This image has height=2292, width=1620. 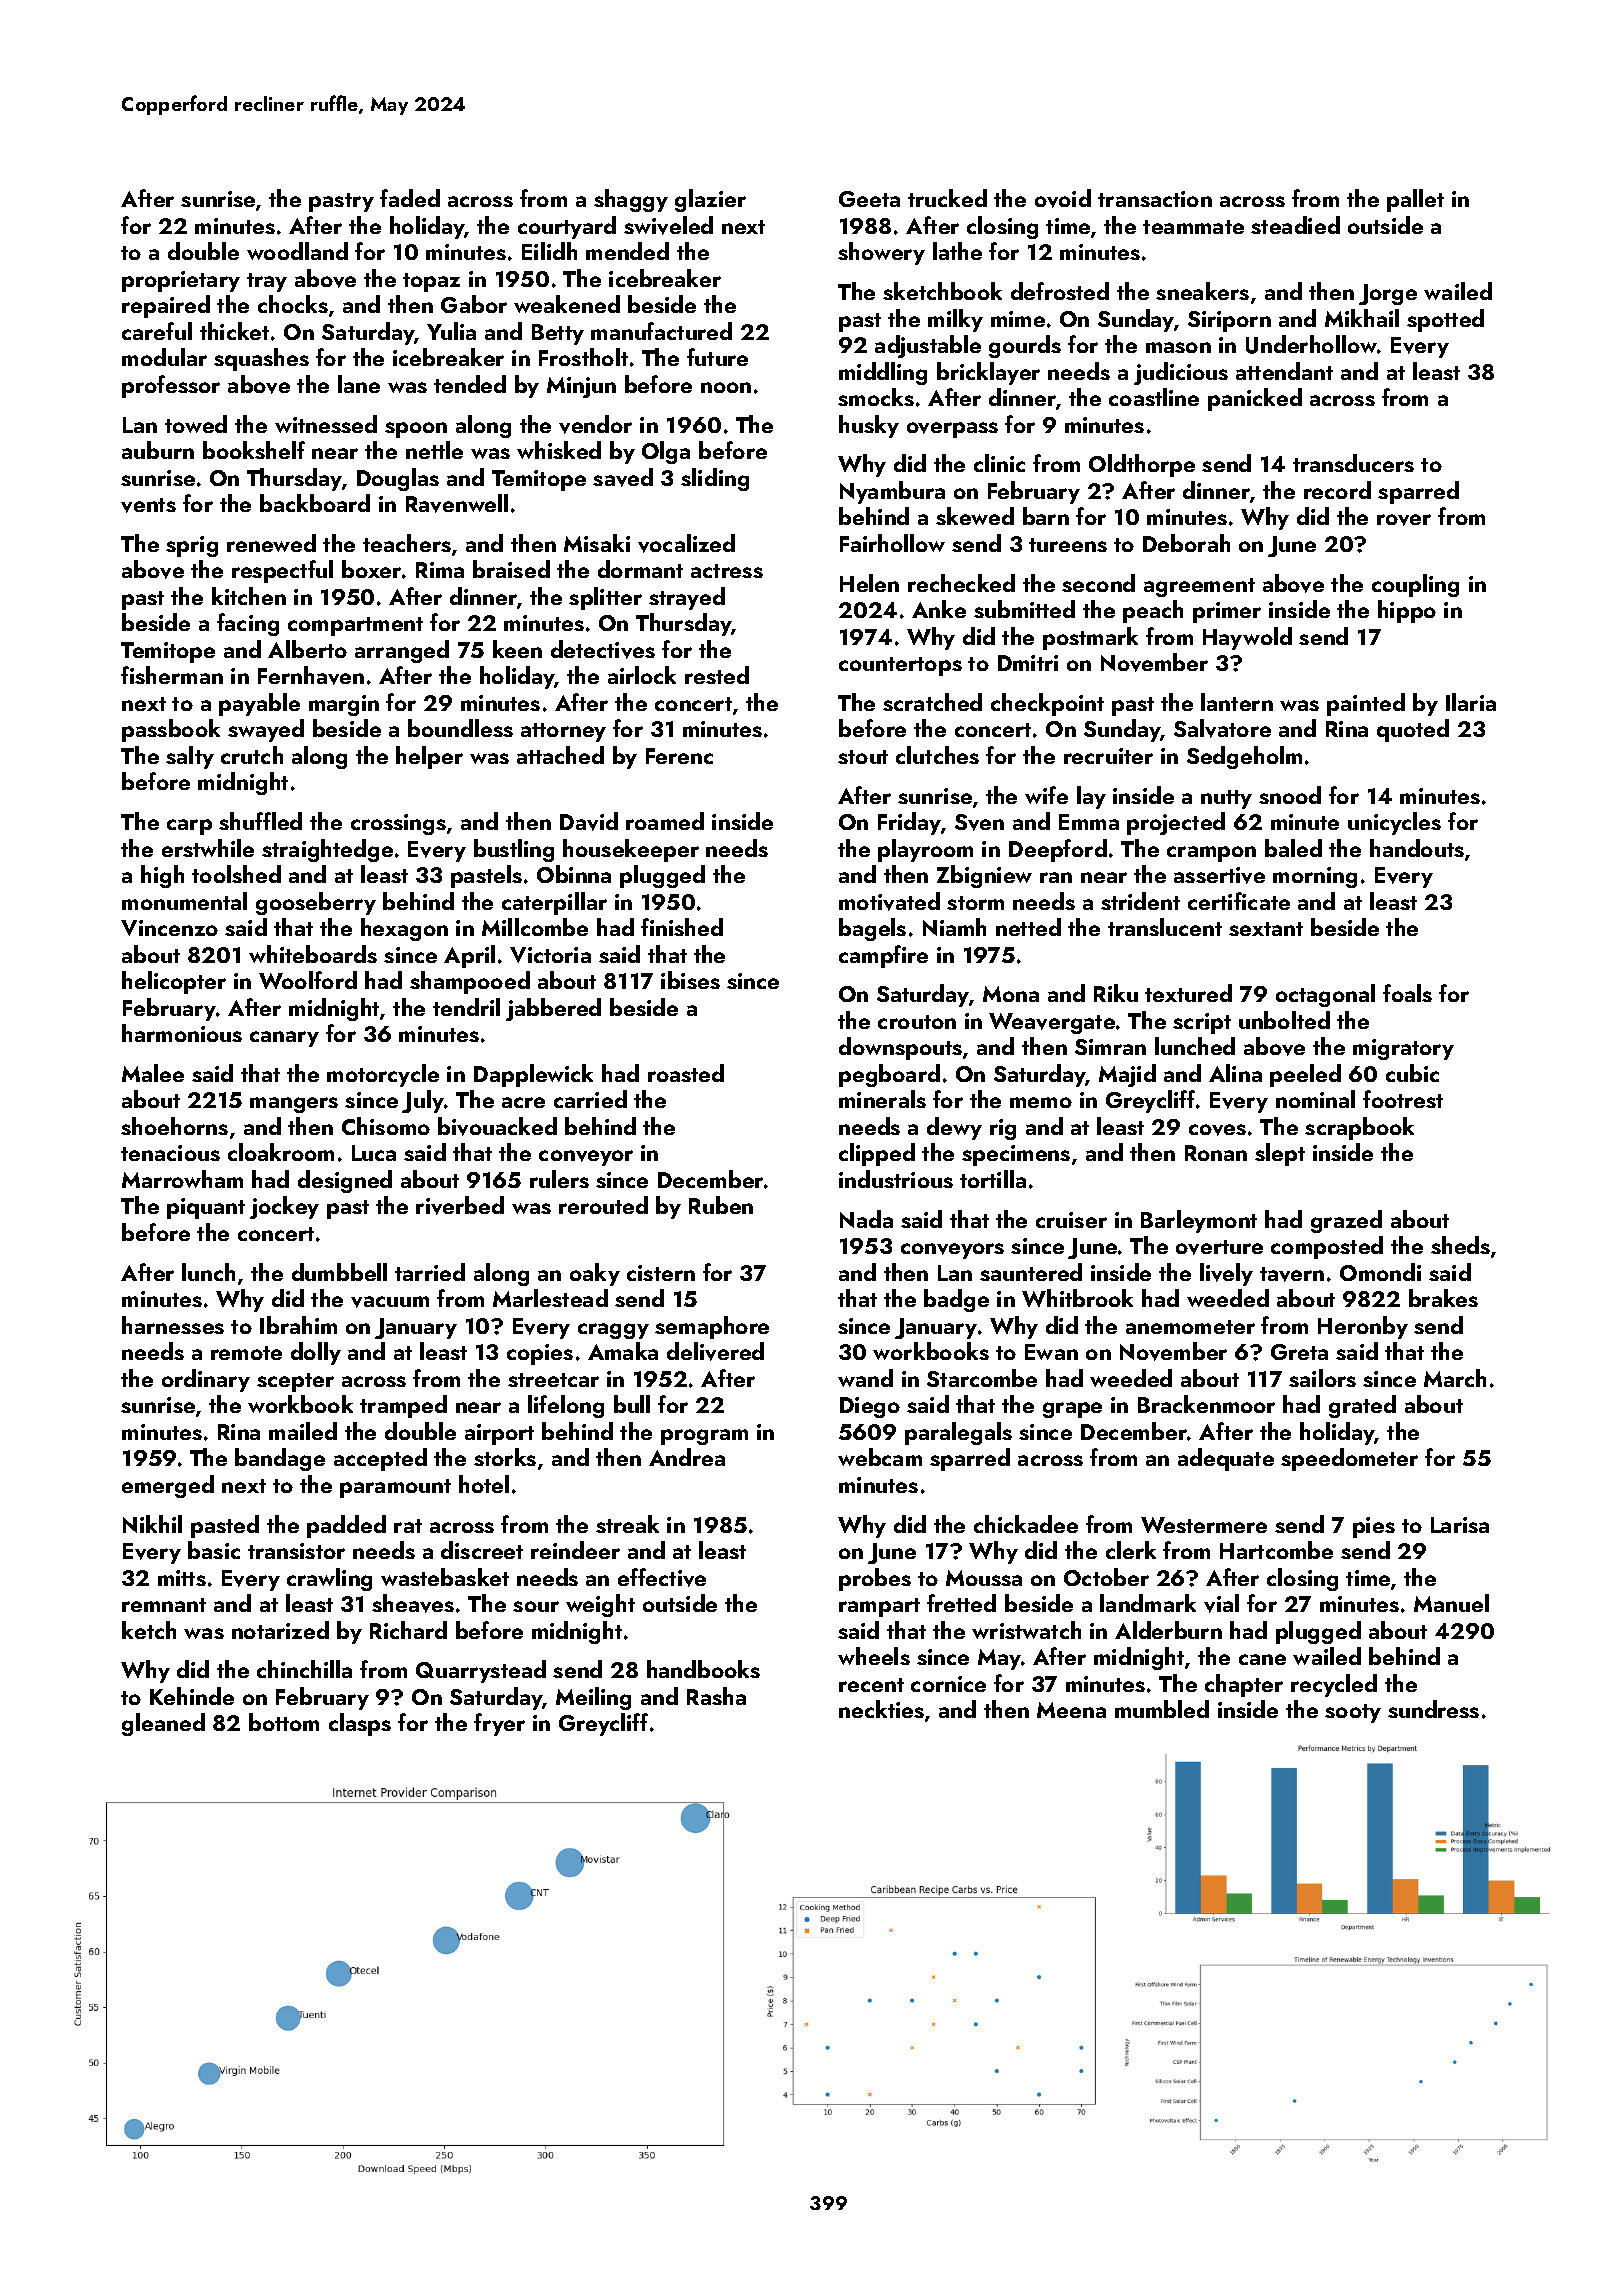 I want to click on noon, so click(x=726, y=387).
